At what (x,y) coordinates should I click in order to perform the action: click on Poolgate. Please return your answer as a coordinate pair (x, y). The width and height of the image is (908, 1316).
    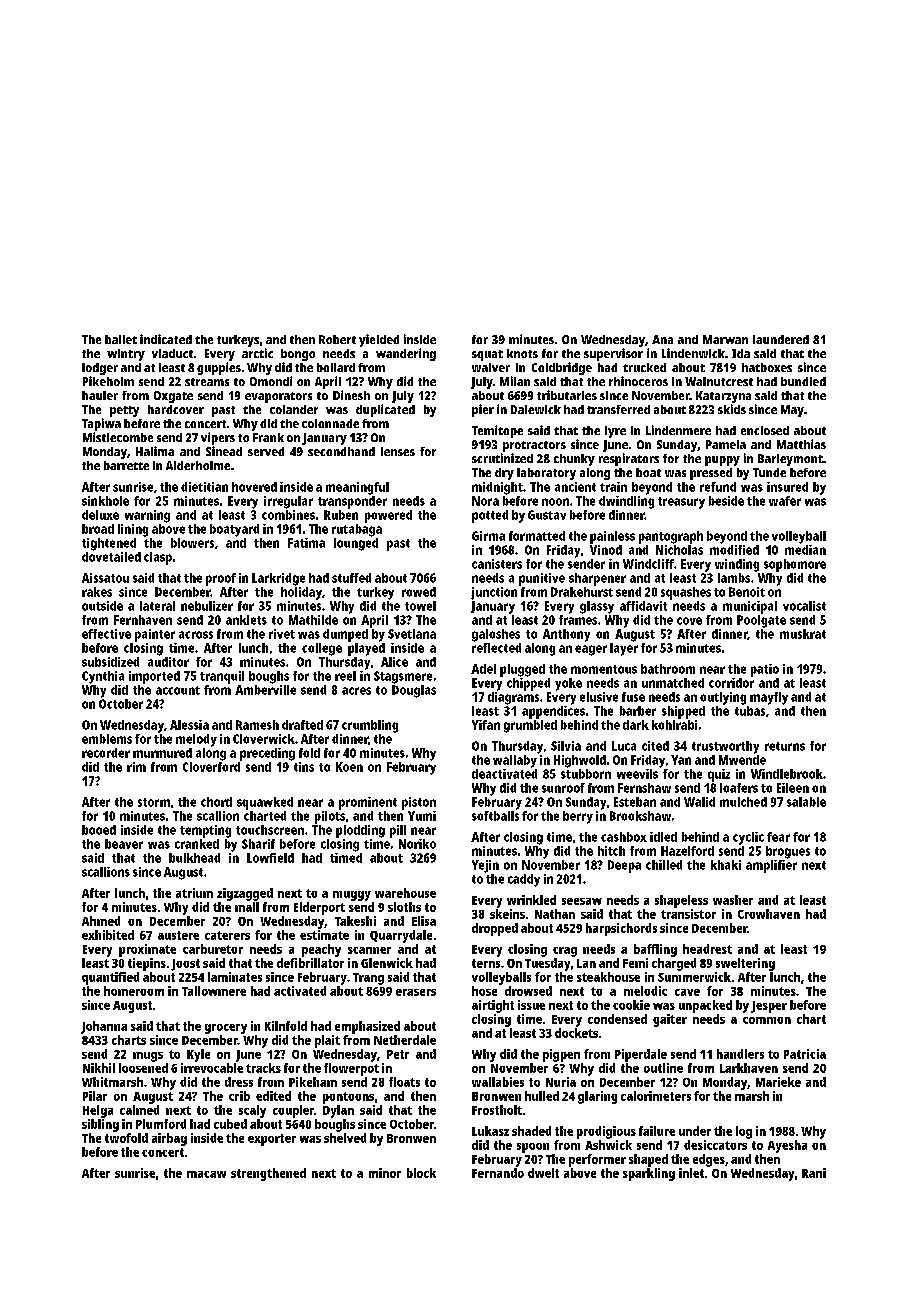
    Looking at the image, I should click on (761, 621).
